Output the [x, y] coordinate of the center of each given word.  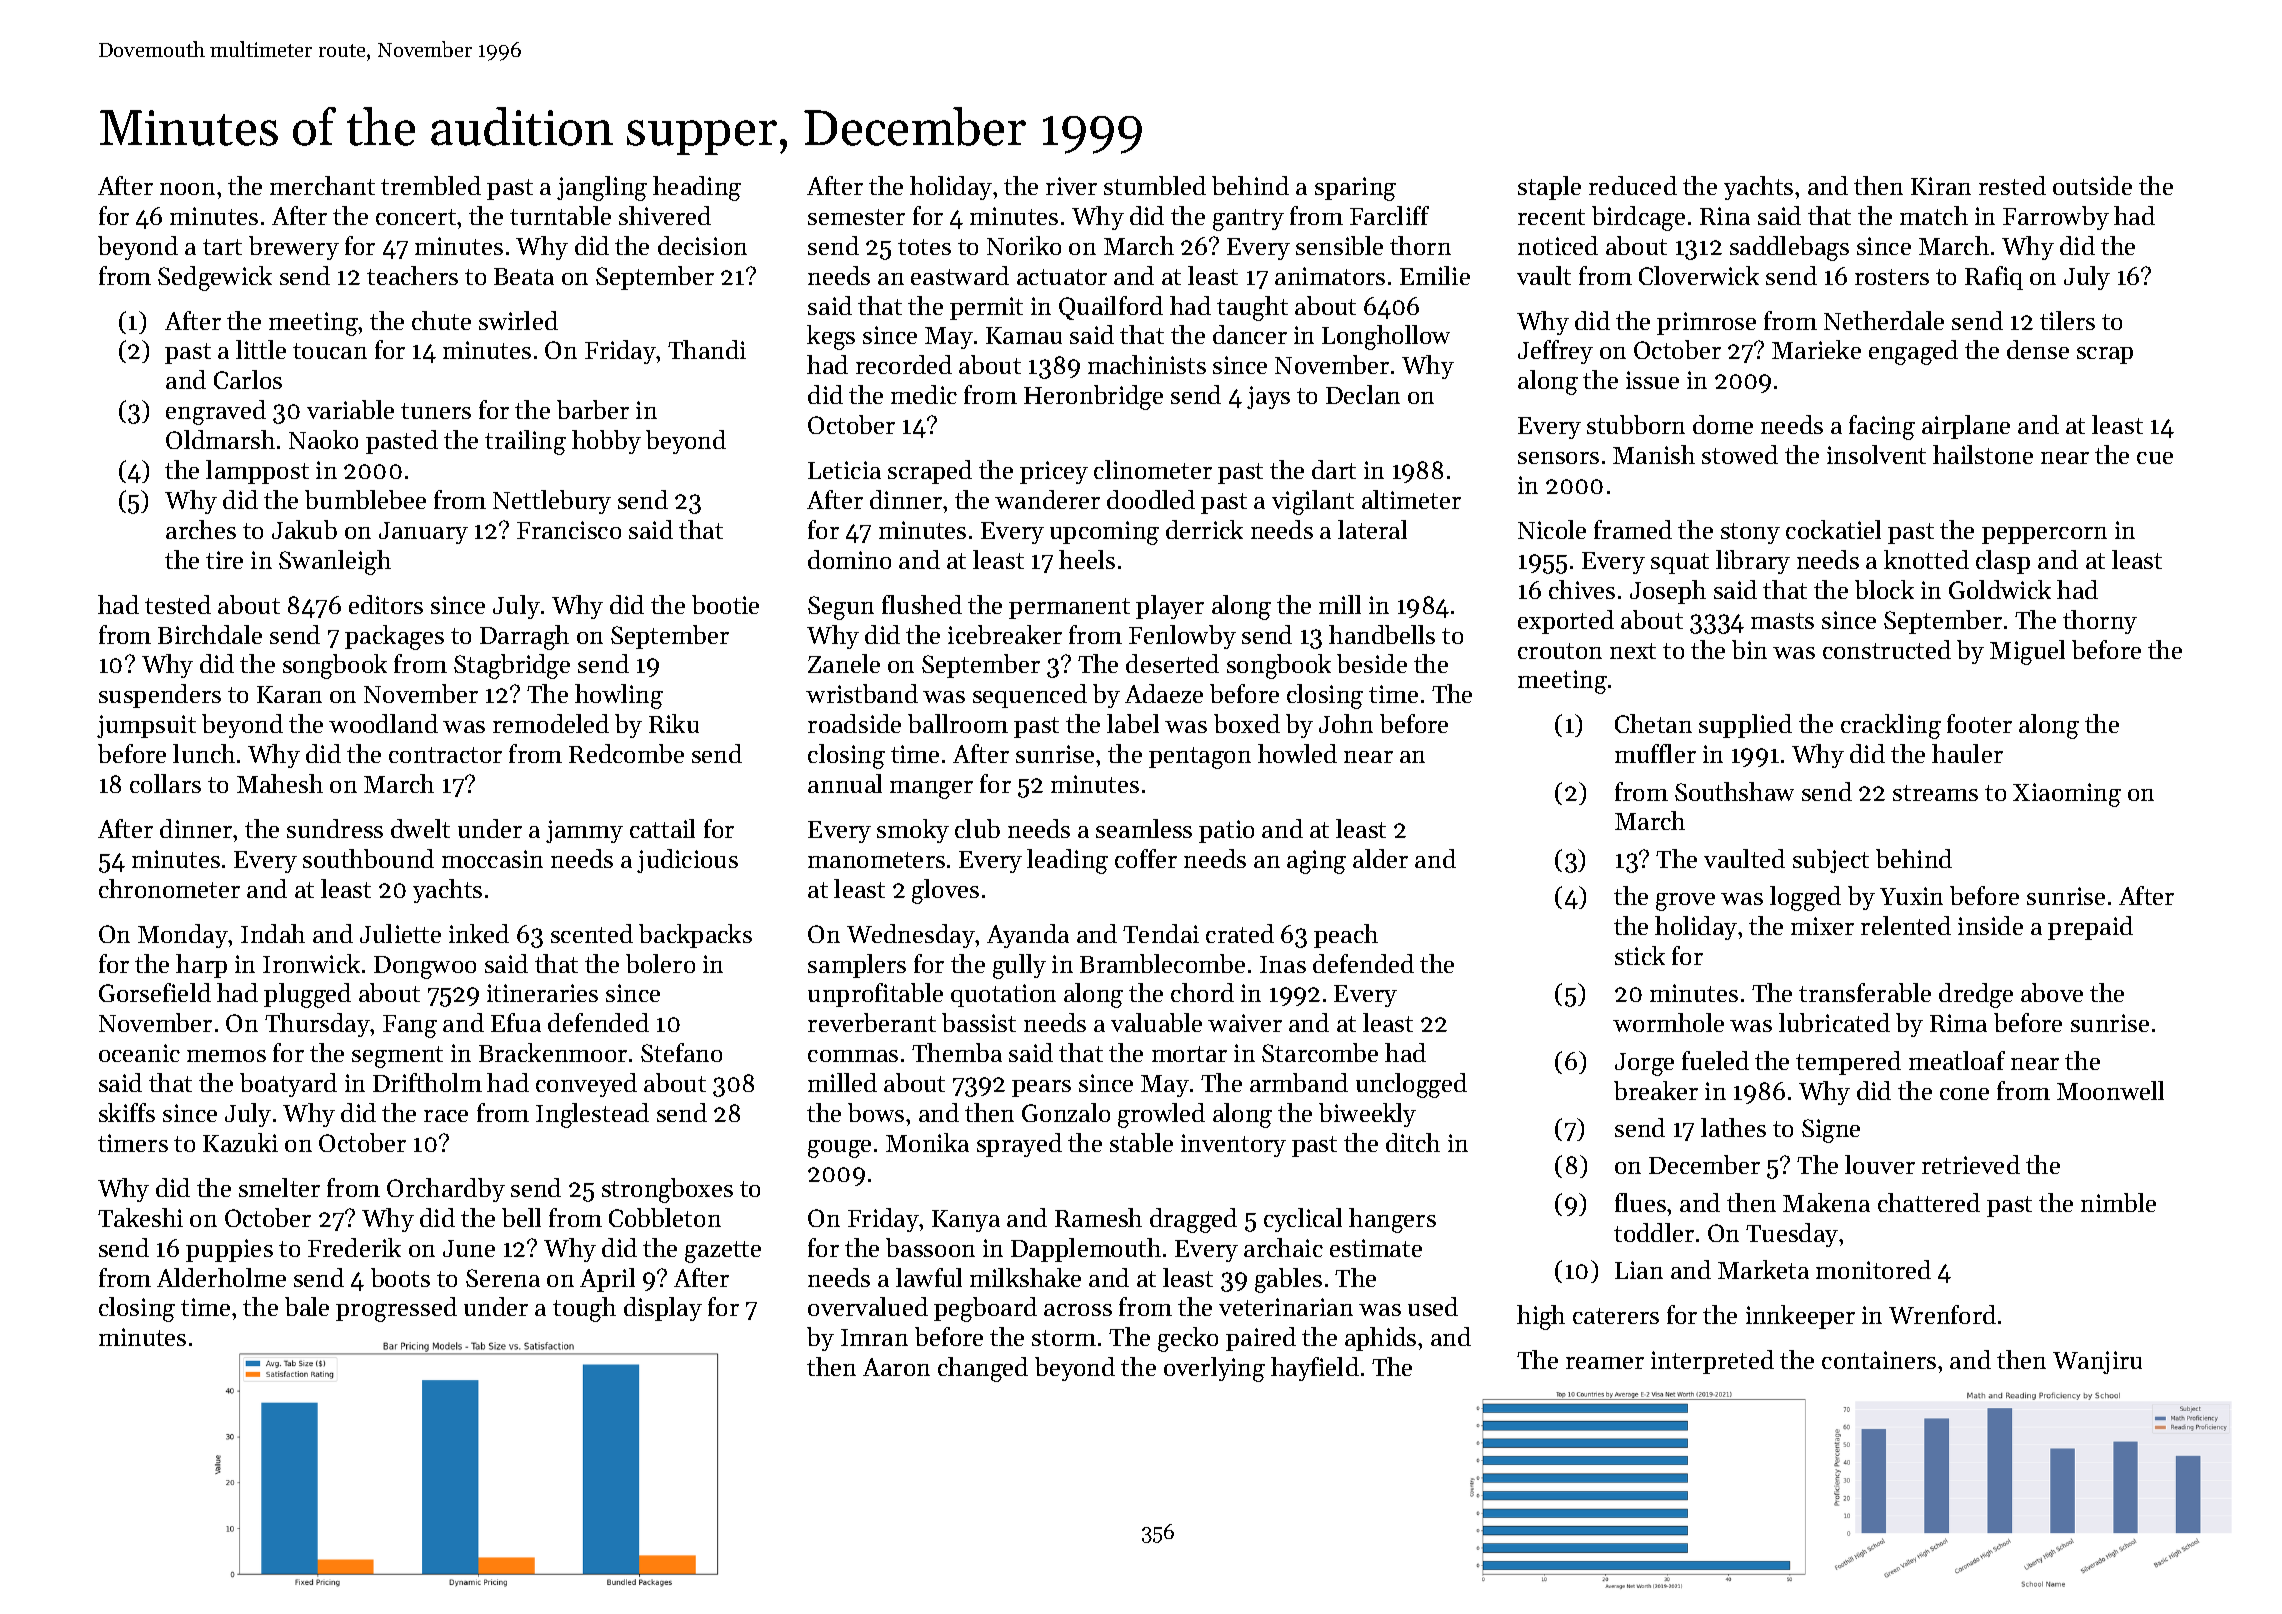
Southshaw [1734, 791]
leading [1067, 861]
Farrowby [2056, 218]
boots [400, 1277]
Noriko [1024, 245]
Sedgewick [215, 278]
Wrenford [1942, 1314]
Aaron [896, 1367]
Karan [289, 694]
